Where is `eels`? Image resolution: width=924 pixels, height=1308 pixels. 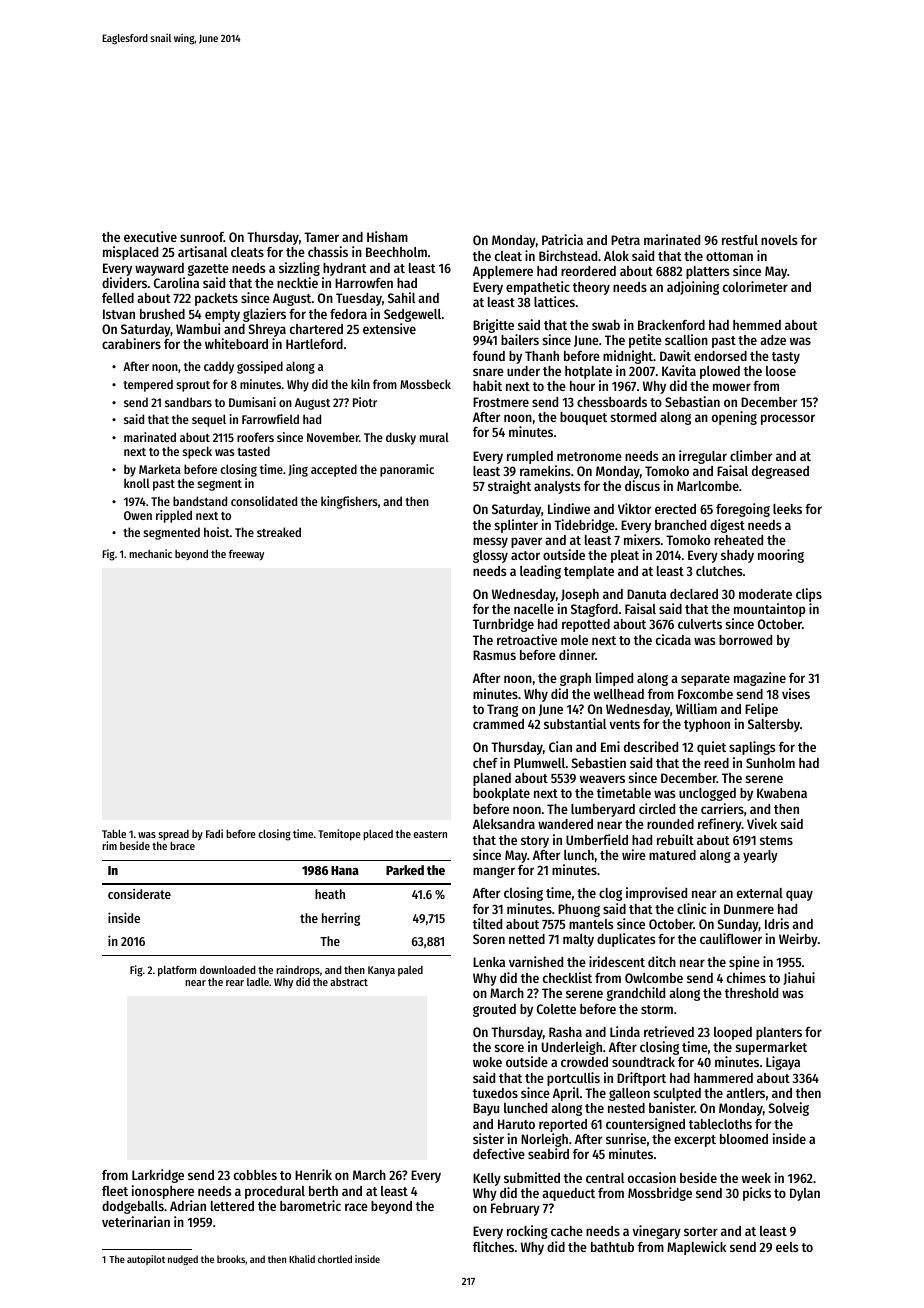 eels is located at coordinates (787, 1247).
